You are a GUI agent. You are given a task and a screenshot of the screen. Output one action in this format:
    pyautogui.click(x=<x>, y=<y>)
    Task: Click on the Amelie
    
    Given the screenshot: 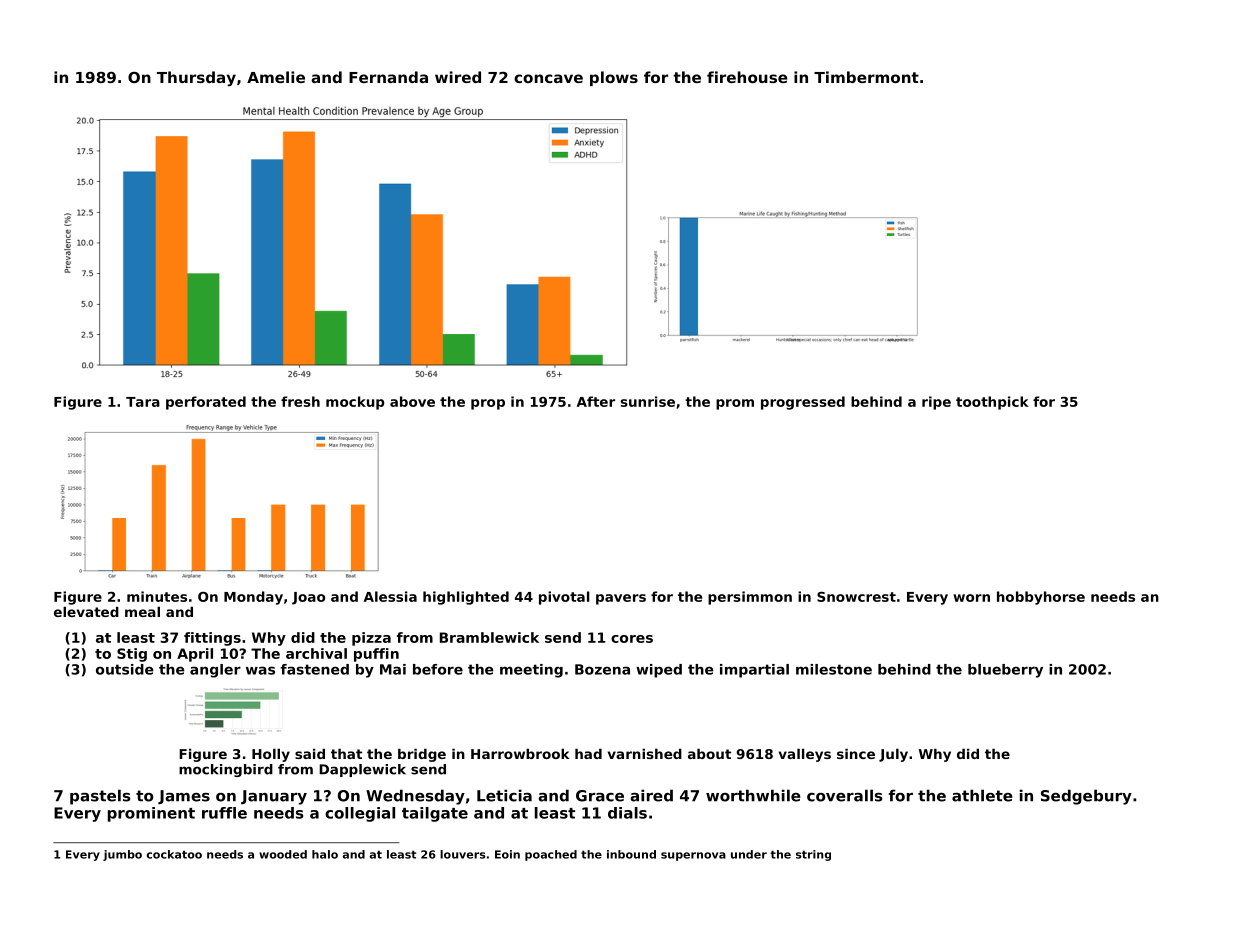 What is the action you would take?
    pyautogui.click(x=276, y=77)
